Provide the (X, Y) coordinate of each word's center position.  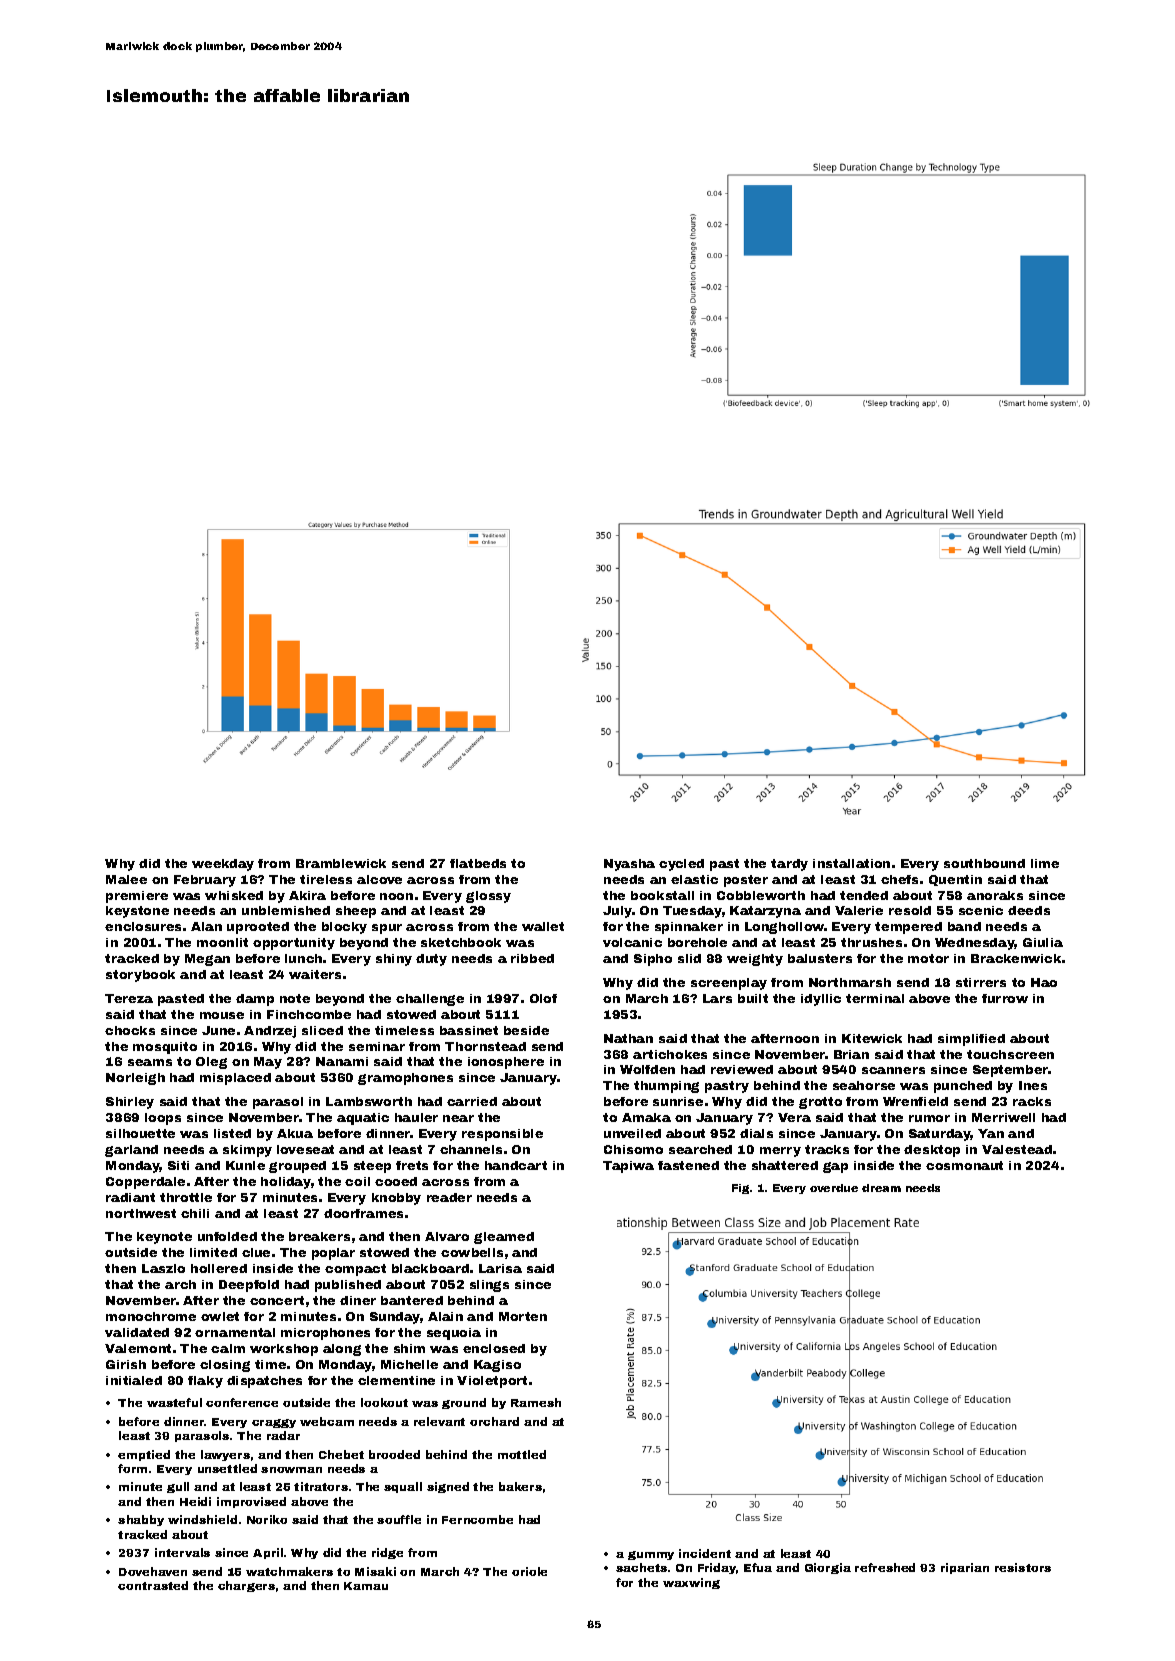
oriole (529, 1571)
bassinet (469, 1030)
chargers (246, 1586)
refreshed (885, 1567)
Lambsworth (369, 1101)
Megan (207, 960)
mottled (522, 1454)
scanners (893, 1070)
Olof (543, 998)
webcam (327, 1421)
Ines (1033, 1085)
